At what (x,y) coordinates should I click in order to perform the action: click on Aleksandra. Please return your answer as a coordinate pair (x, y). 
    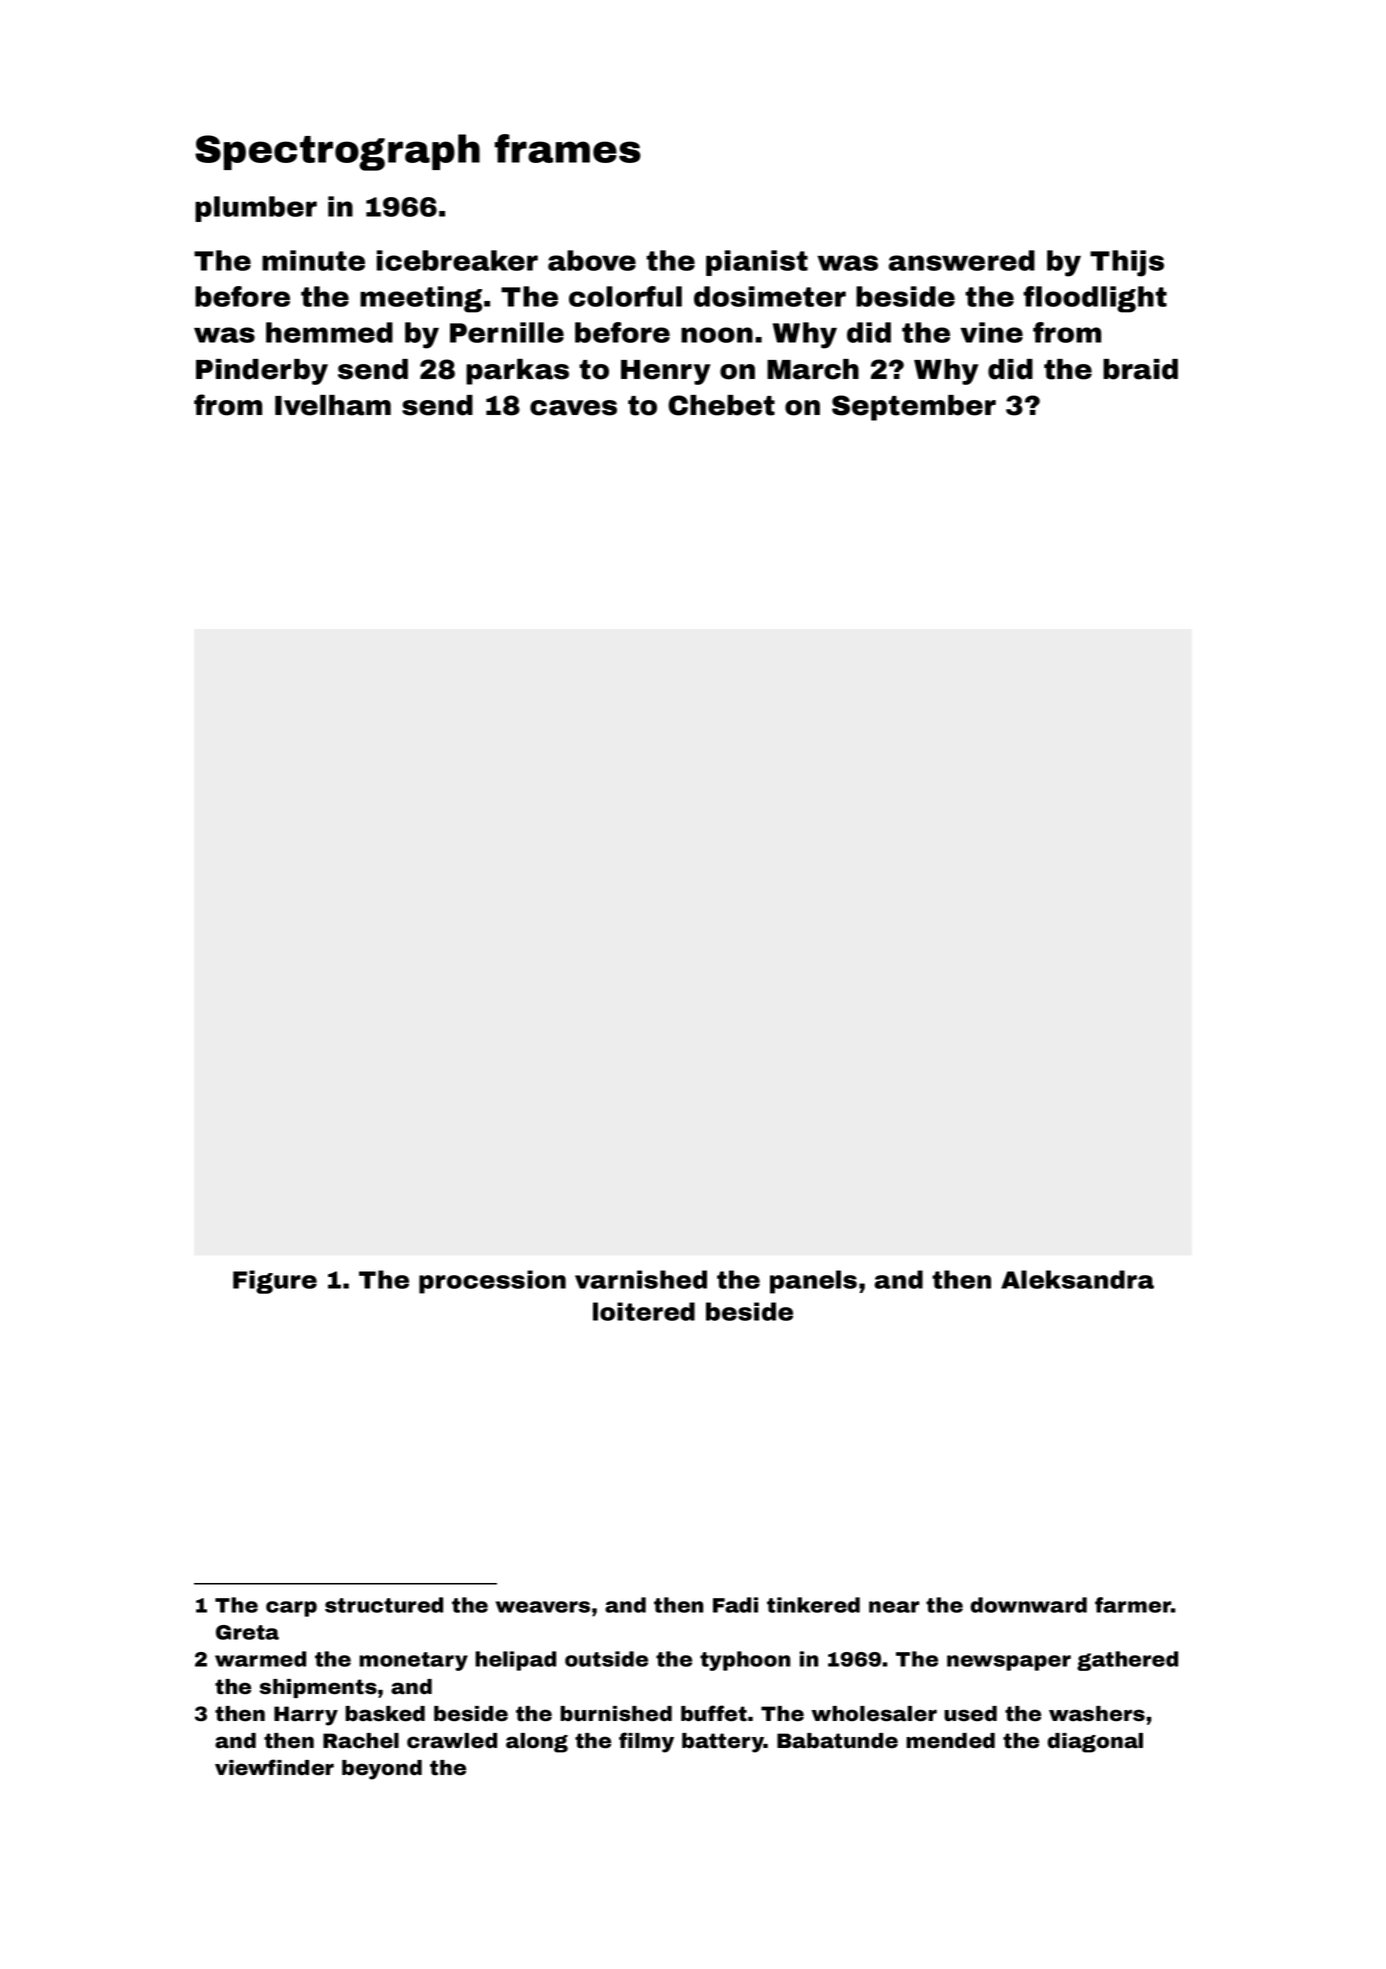
    Looking at the image, I should click on (1077, 1279).
